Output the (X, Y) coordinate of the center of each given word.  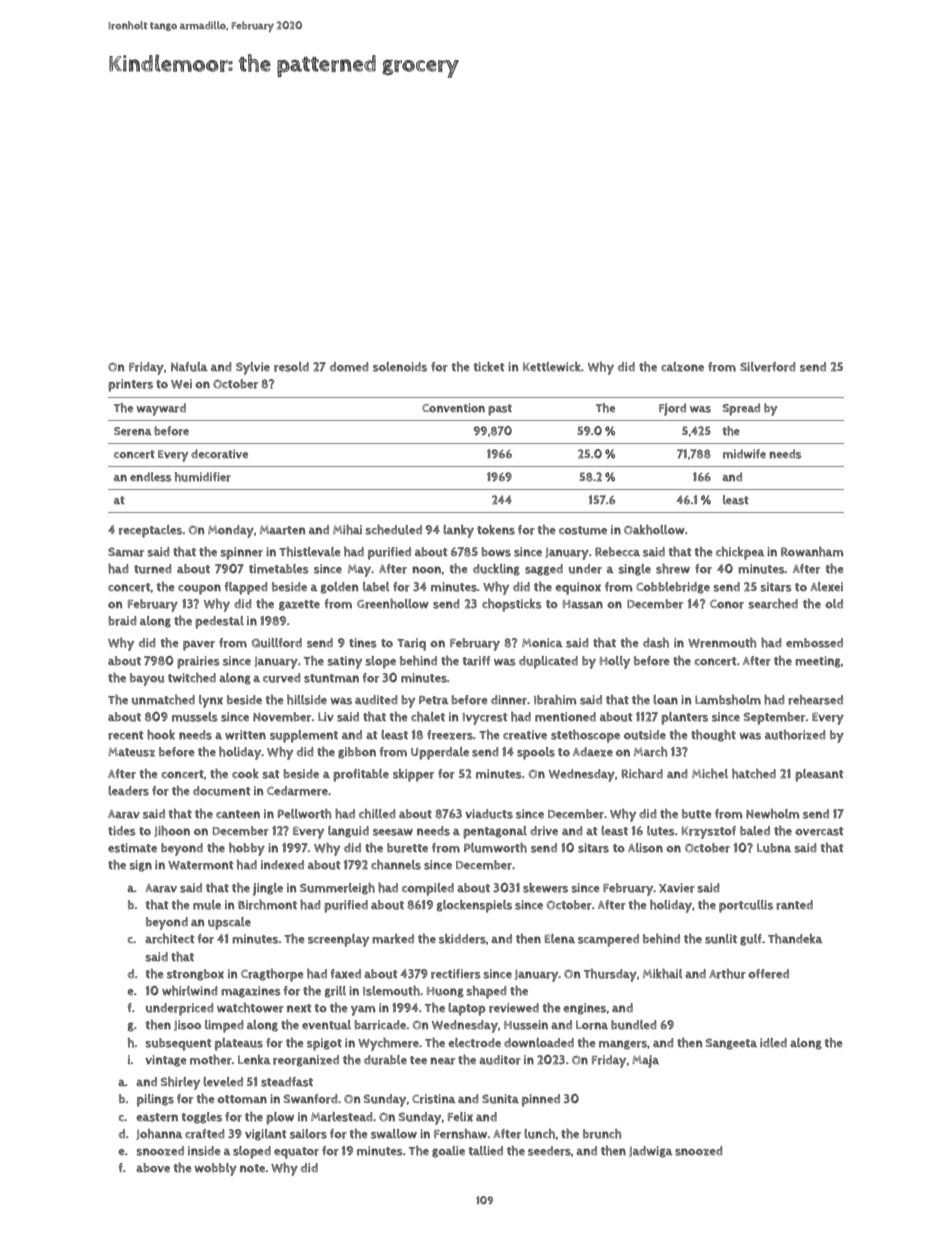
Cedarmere (297, 791)
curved (281, 678)
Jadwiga (651, 1152)
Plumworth (495, 848)
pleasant (819, 775)
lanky (458, 531)
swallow (394, 1134)
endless (150, 477)
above (153, 1168)
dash (656, 643)
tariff (476, 661)
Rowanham (812, 552)
